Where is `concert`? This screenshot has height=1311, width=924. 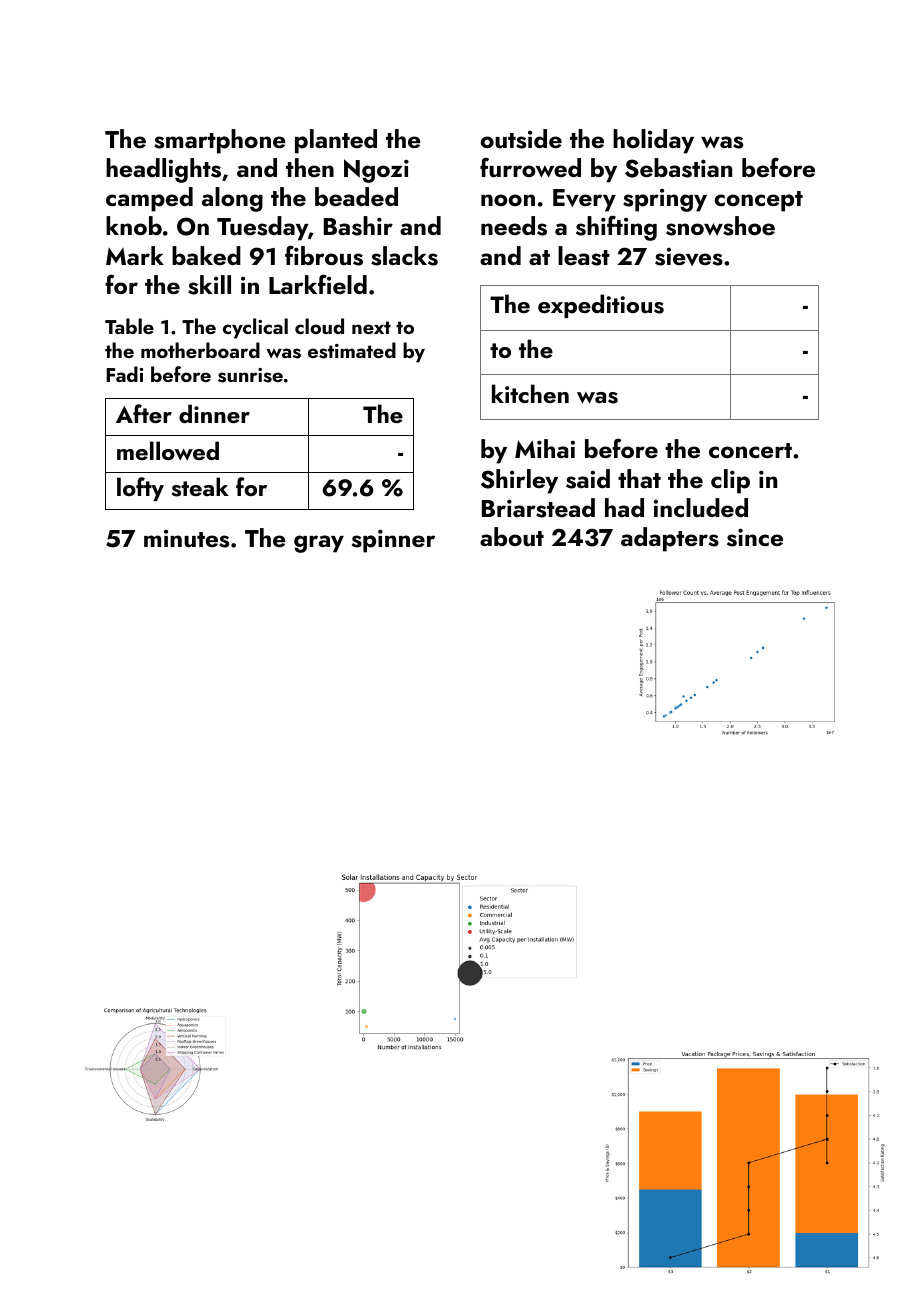 concert is located at coordinates (750, 450).
